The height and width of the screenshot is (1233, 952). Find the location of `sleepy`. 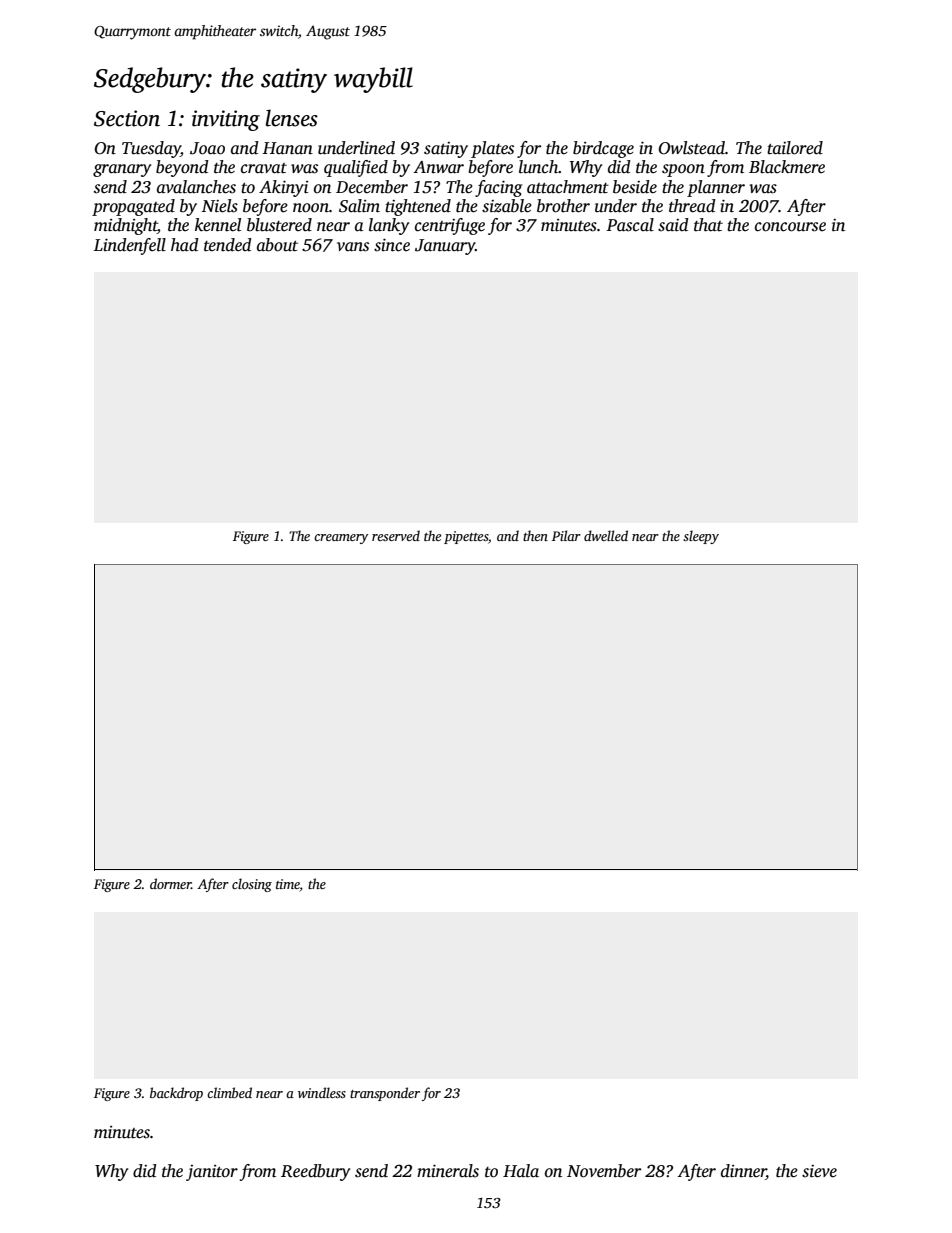

sleepy is located at coordinates (701, 537).
